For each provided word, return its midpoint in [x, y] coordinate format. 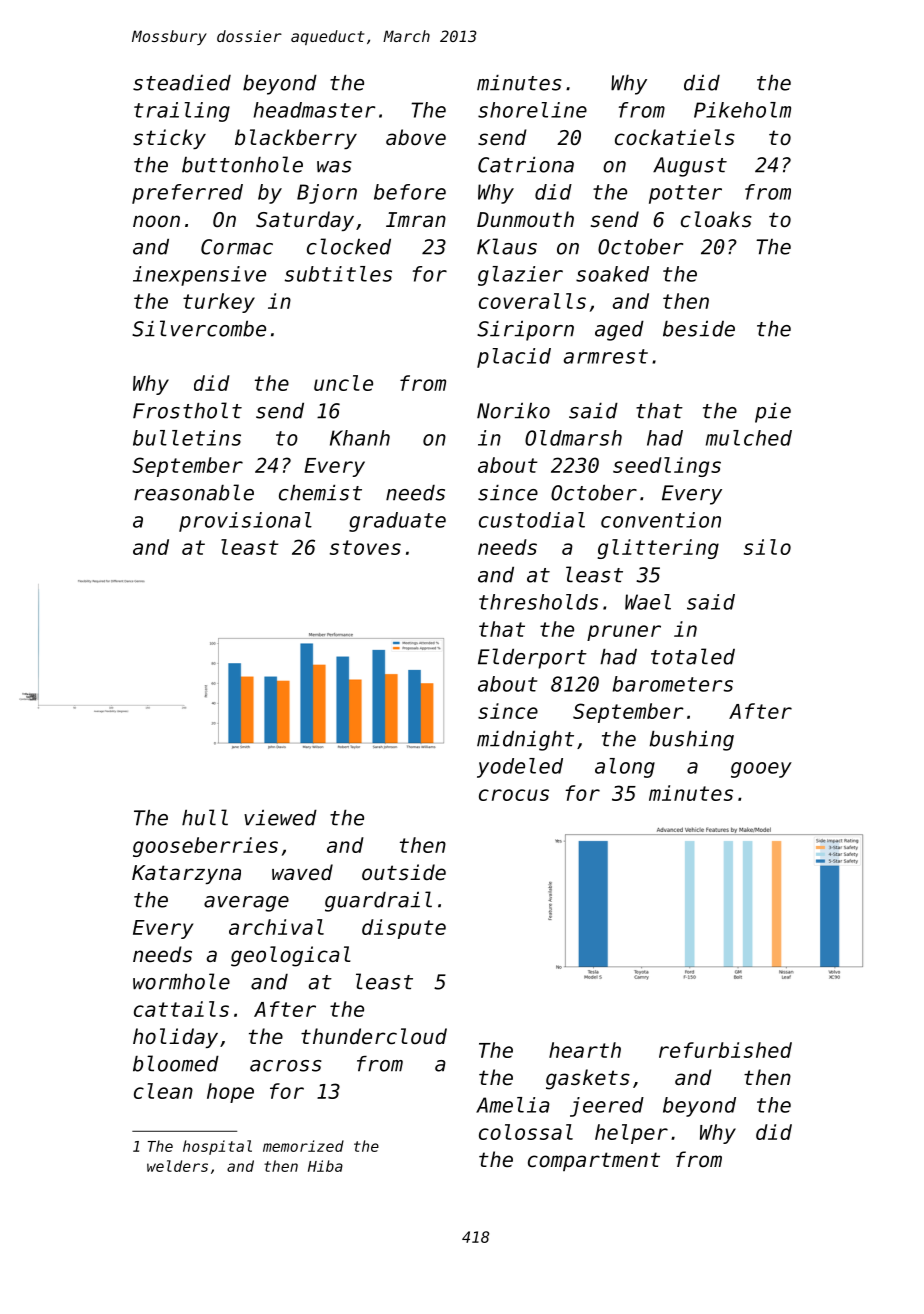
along [625, 768]
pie [773, 413]
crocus [514, 795]
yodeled [520, 768]
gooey [761, 770]
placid [514, 358]
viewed [280, 818]
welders [177, 1166]
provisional [245, 522]
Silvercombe [199, 328]
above [416, 137]
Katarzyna [186, 874]
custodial [532, 520]
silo [767, 547]
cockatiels [675, 137]
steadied [182, 83]
